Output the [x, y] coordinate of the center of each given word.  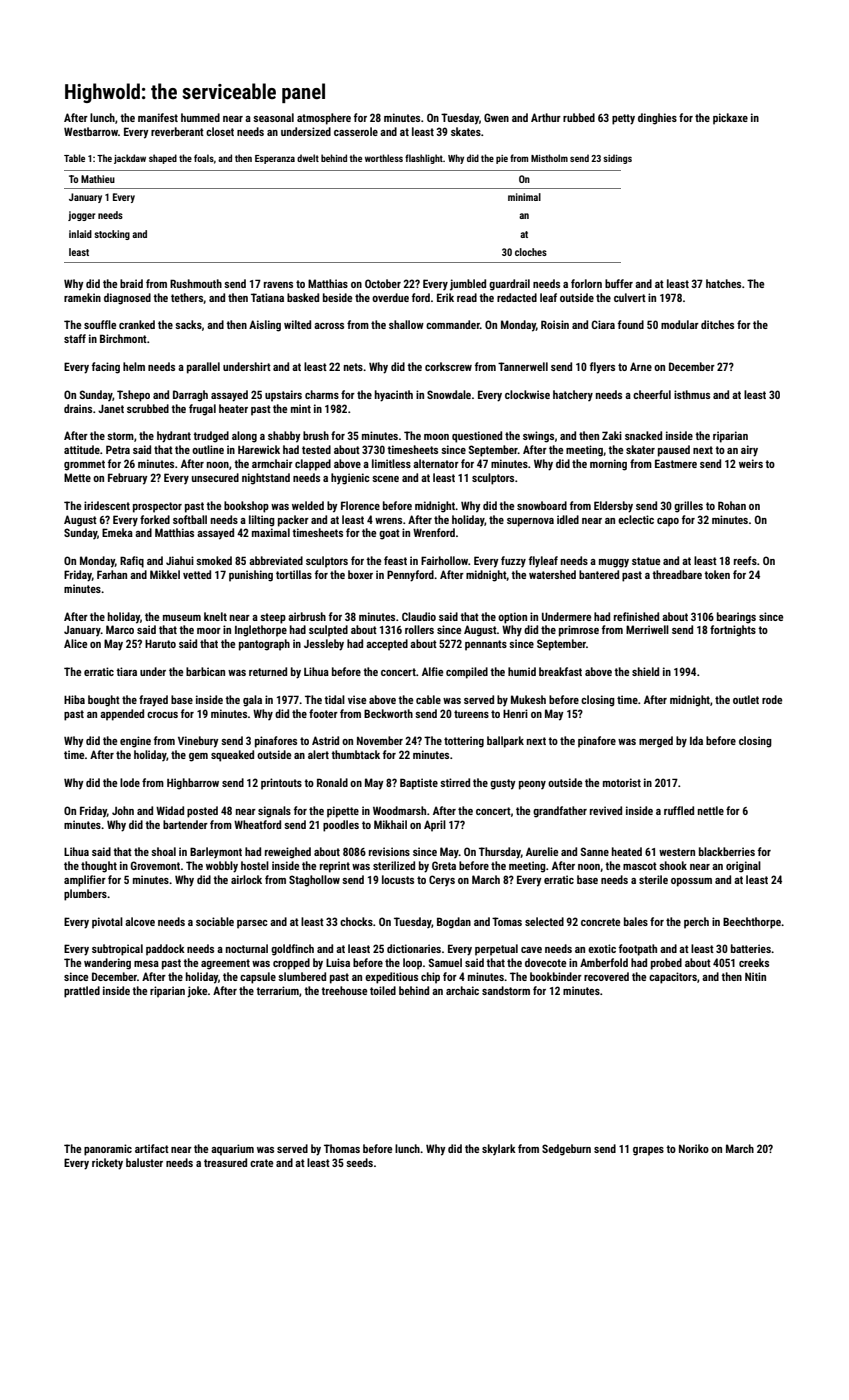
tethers [187, 298]
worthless [384, 158]
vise [357, 699]
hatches [723, 283]
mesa [146, 964]
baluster [144, 1162]
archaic [462, 990]
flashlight [424, 159]
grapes [648, 1151]
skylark [499, 1149]
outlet [746, 699]
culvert [630, 297]
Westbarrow [91, 131]
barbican [205, 671]
